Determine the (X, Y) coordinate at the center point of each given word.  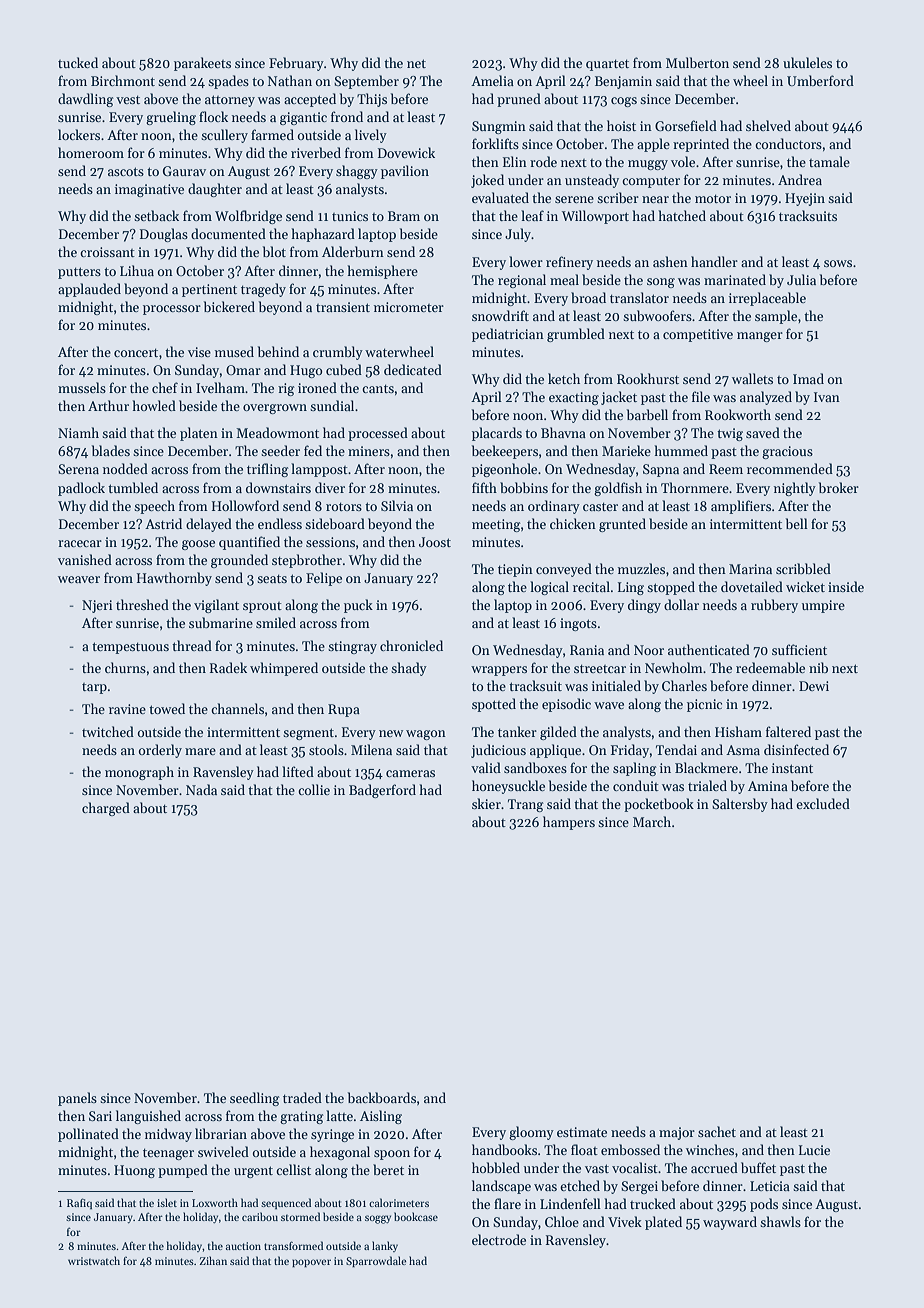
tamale (829, 161)
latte (339, 1115)
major (677, 1133)
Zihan (213, 1260)
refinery (569, 263)
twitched (108, 731)
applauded (89, 290)
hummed (681, 450)
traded (302, 1097)
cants (378, 388)
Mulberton (697, 62)
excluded (823, 803)
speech (154, 507)
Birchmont (123, 80)
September (366, 82)
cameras (410, 773)
